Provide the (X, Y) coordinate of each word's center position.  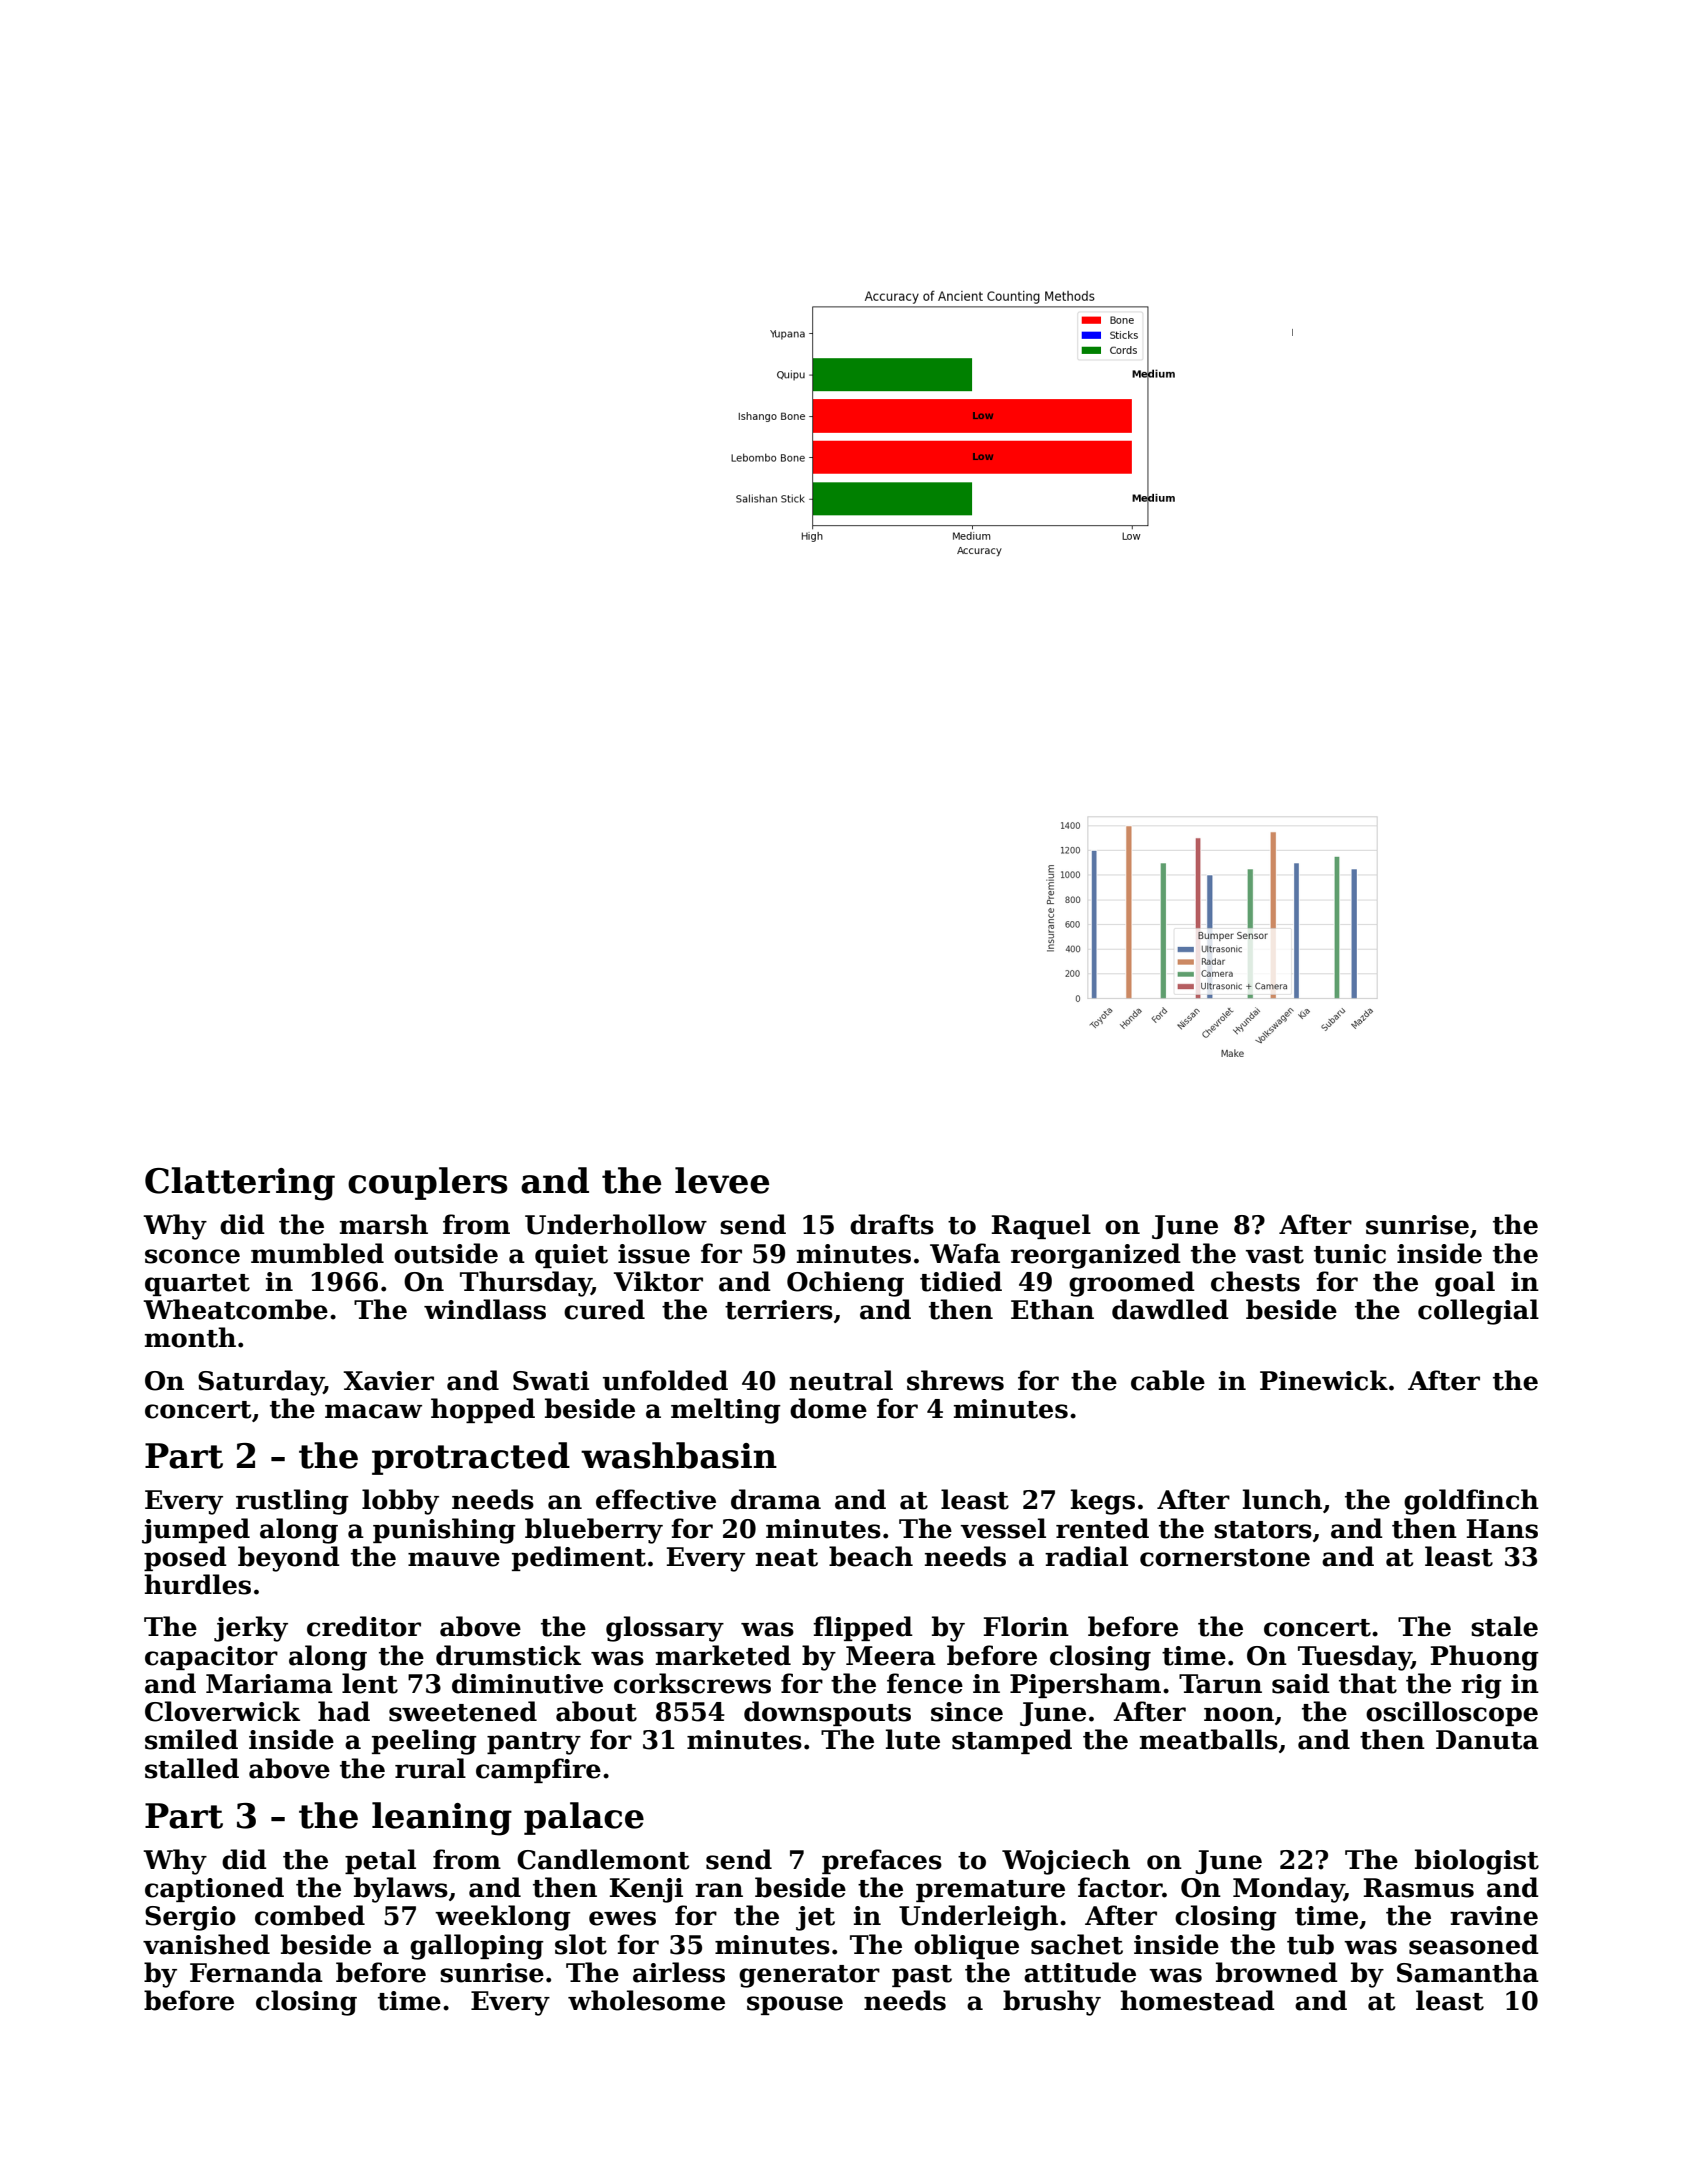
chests (1255, 1281)
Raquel (1041, 1226)
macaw (373, 1411)
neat (787, 1558)
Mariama (269, 1684)
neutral (841, 1380)
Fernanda (256, 1972)
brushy (1052, 2003)
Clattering (240, 1184)
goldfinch (1471, 1502)
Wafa (965, 1253)
